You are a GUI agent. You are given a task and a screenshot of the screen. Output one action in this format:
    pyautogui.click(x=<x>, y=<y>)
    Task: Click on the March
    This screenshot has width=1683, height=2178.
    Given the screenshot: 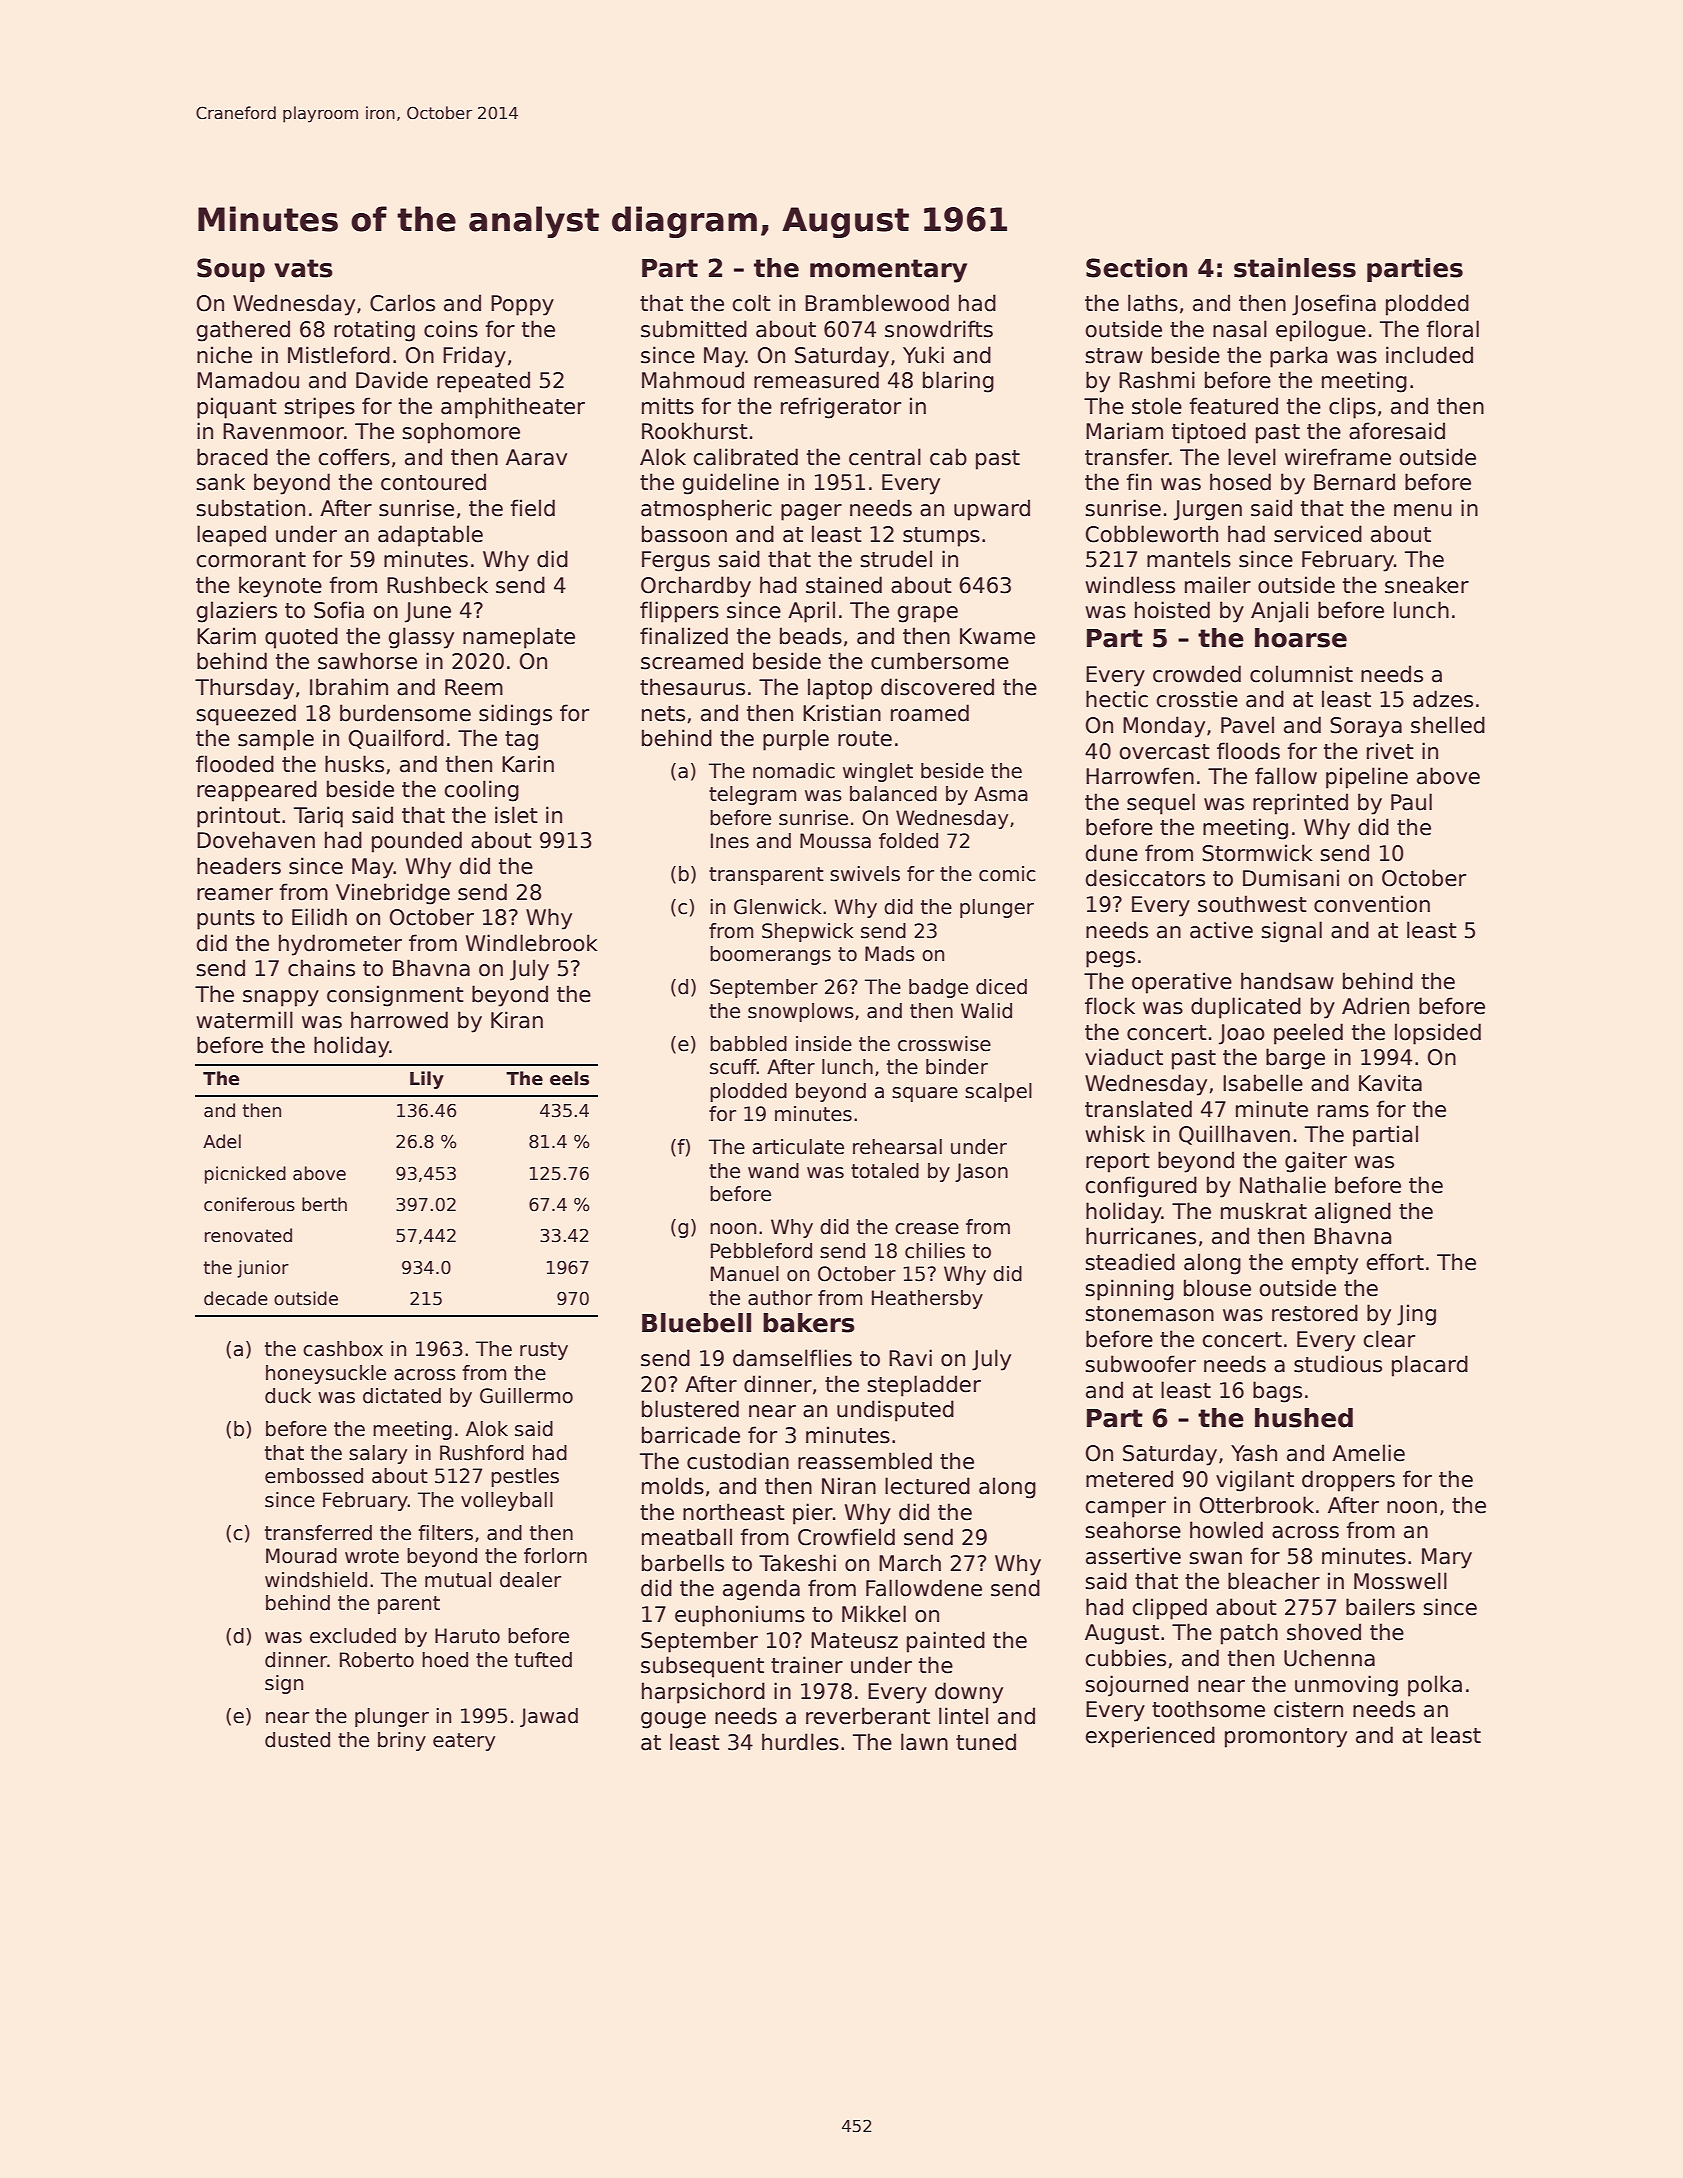 What is the action you would take?
    pyautogui.click(x=910, y=1563)
